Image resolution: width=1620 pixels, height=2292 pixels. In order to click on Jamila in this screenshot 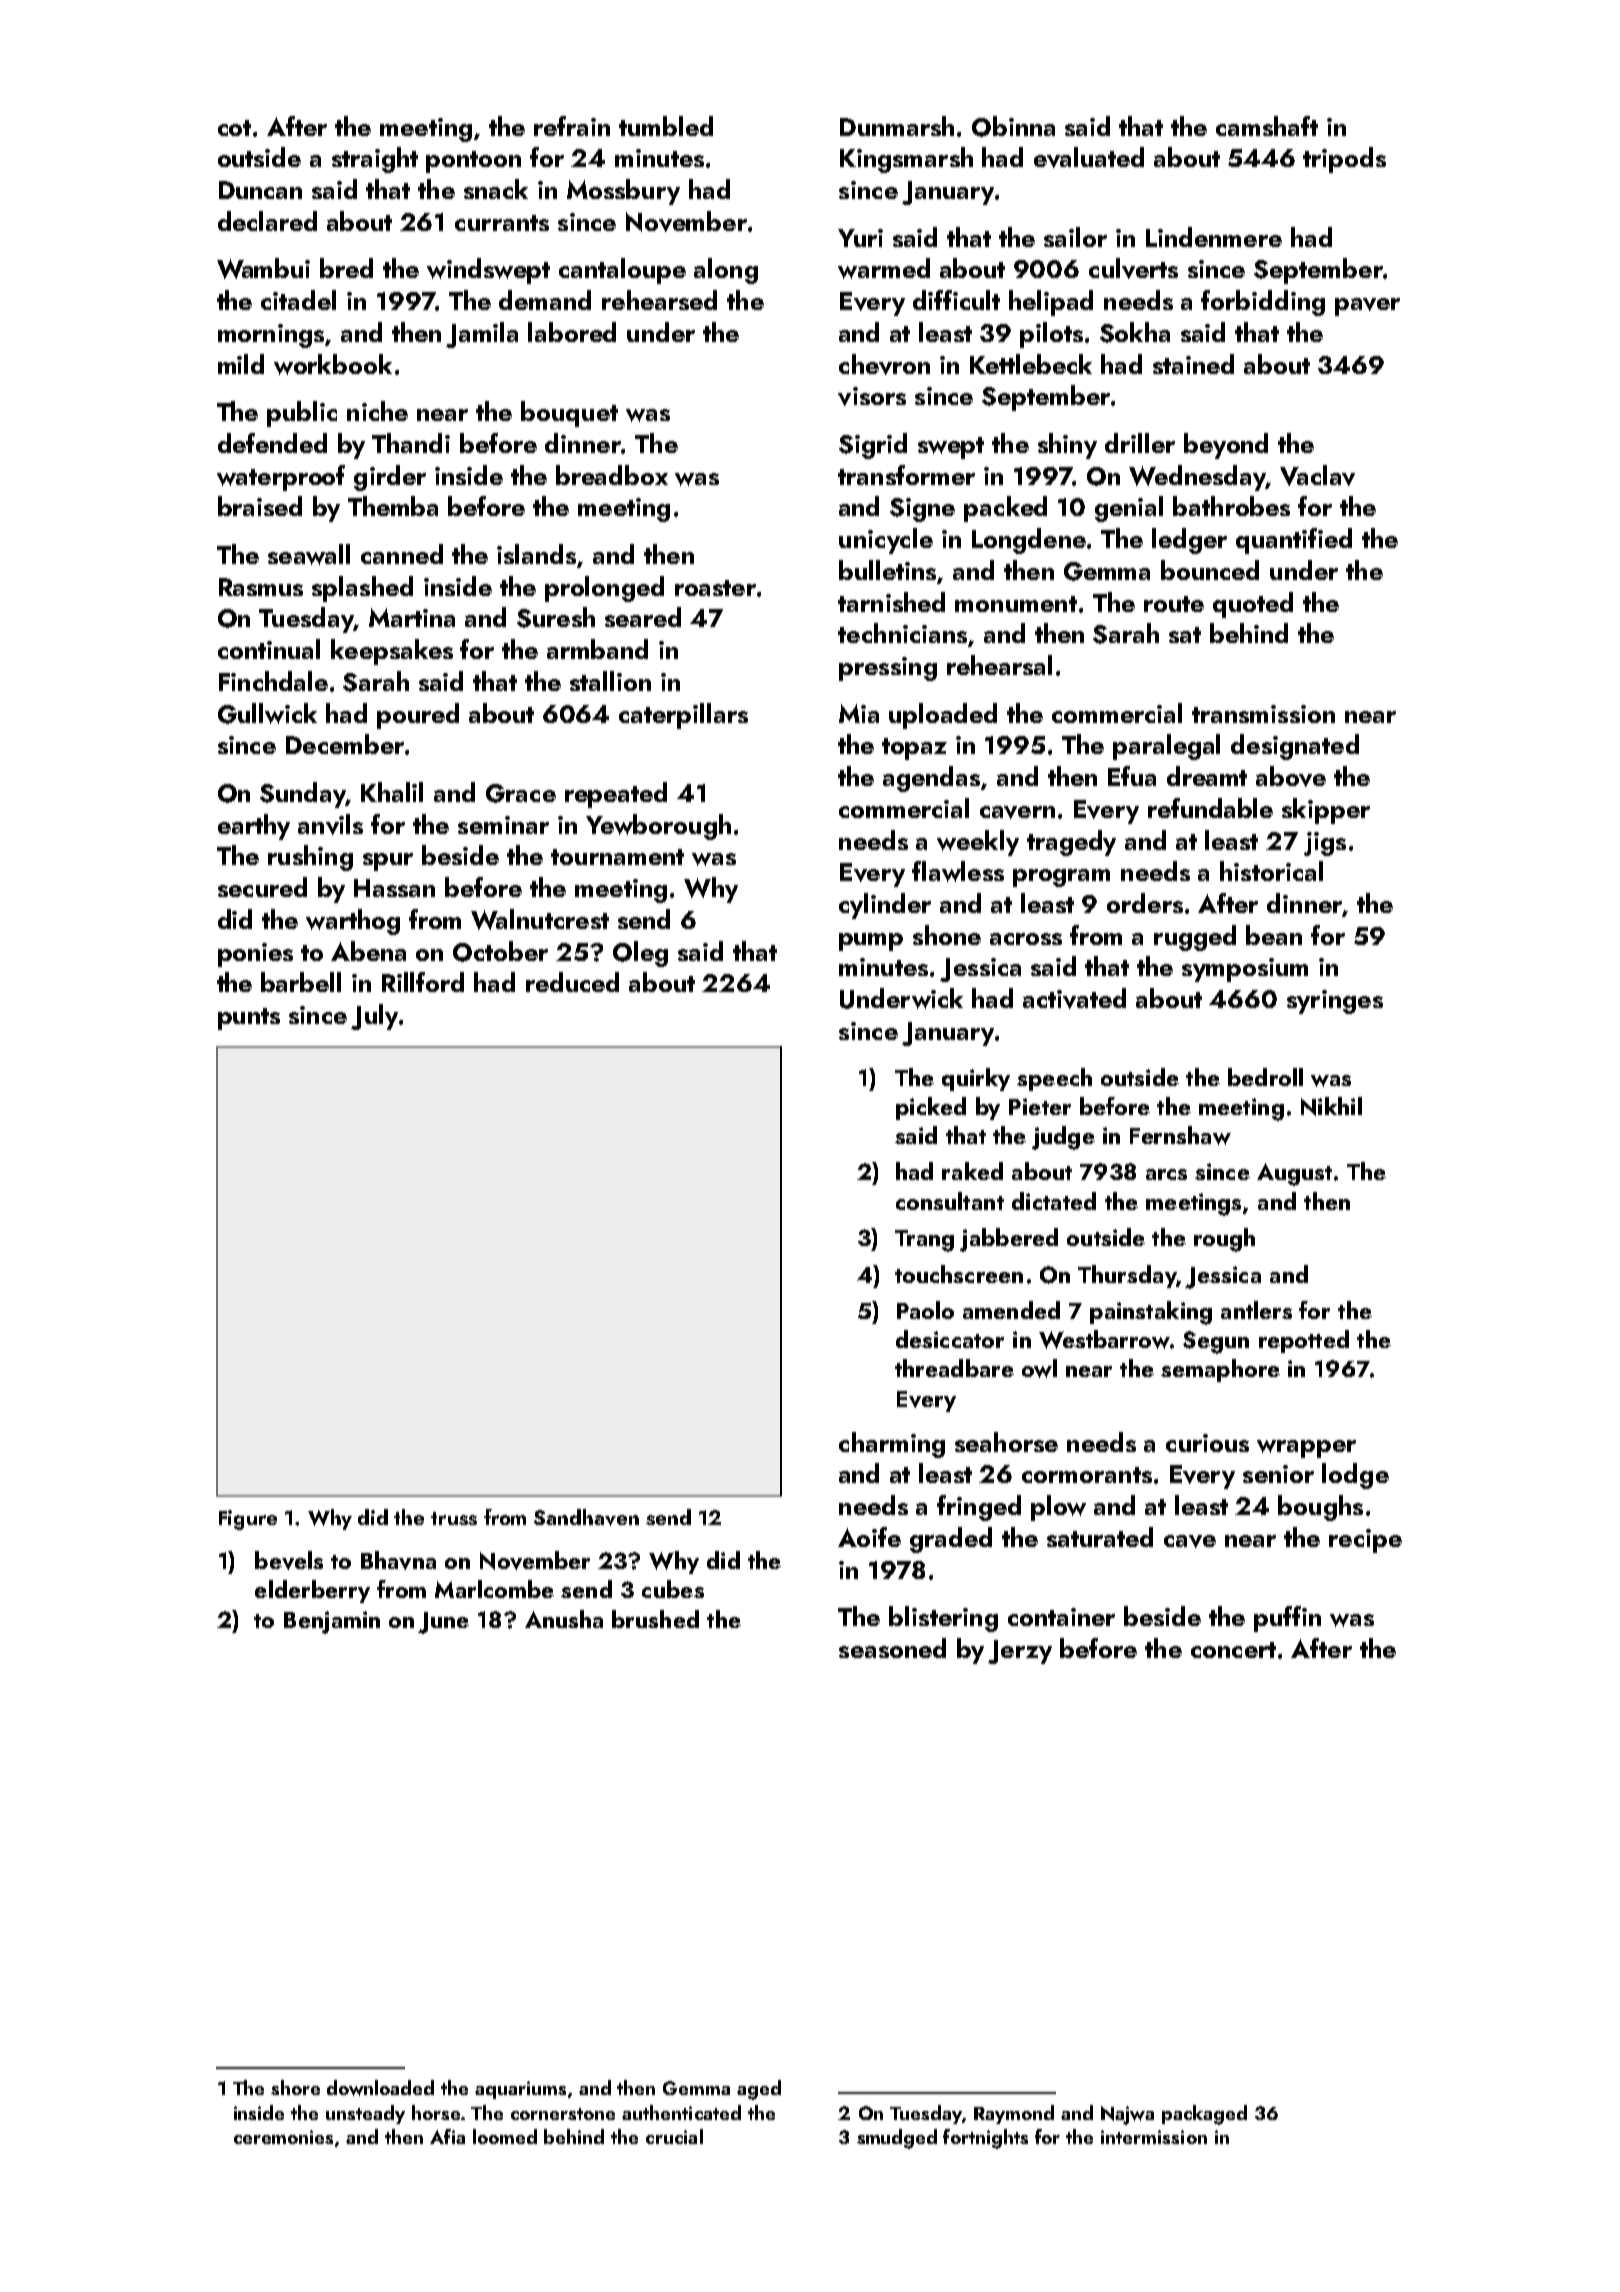, I will do `click(482, 335)`.
